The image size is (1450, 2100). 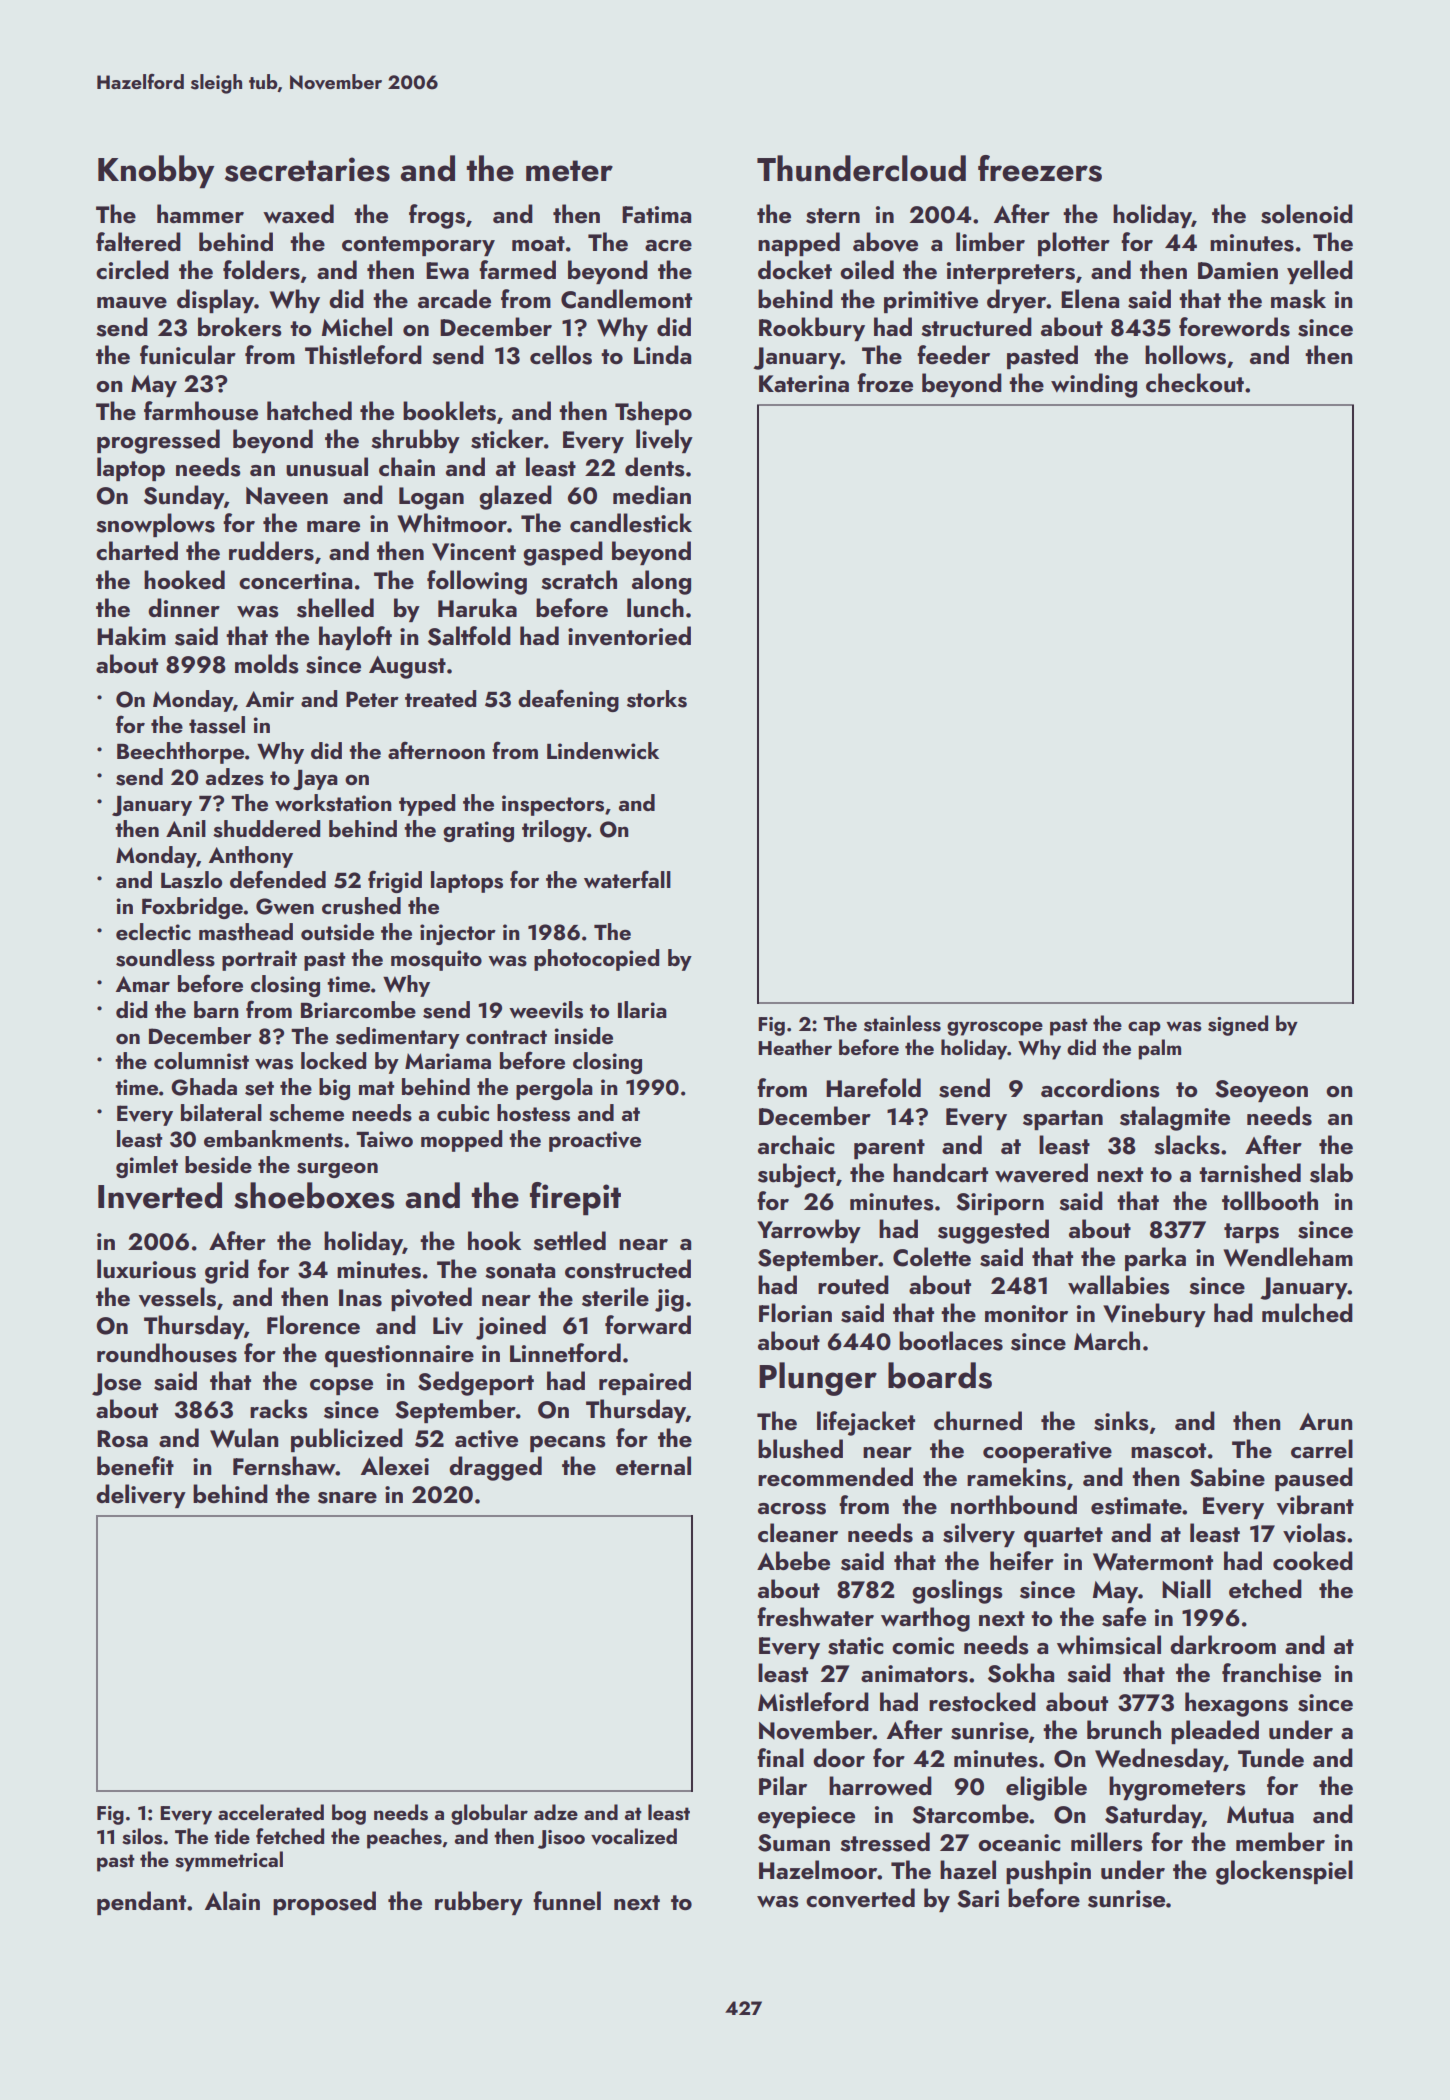 What do you see at coordinates (1238, 270) in the image?
I see `Damien` at bounding box center [1238, 270].
